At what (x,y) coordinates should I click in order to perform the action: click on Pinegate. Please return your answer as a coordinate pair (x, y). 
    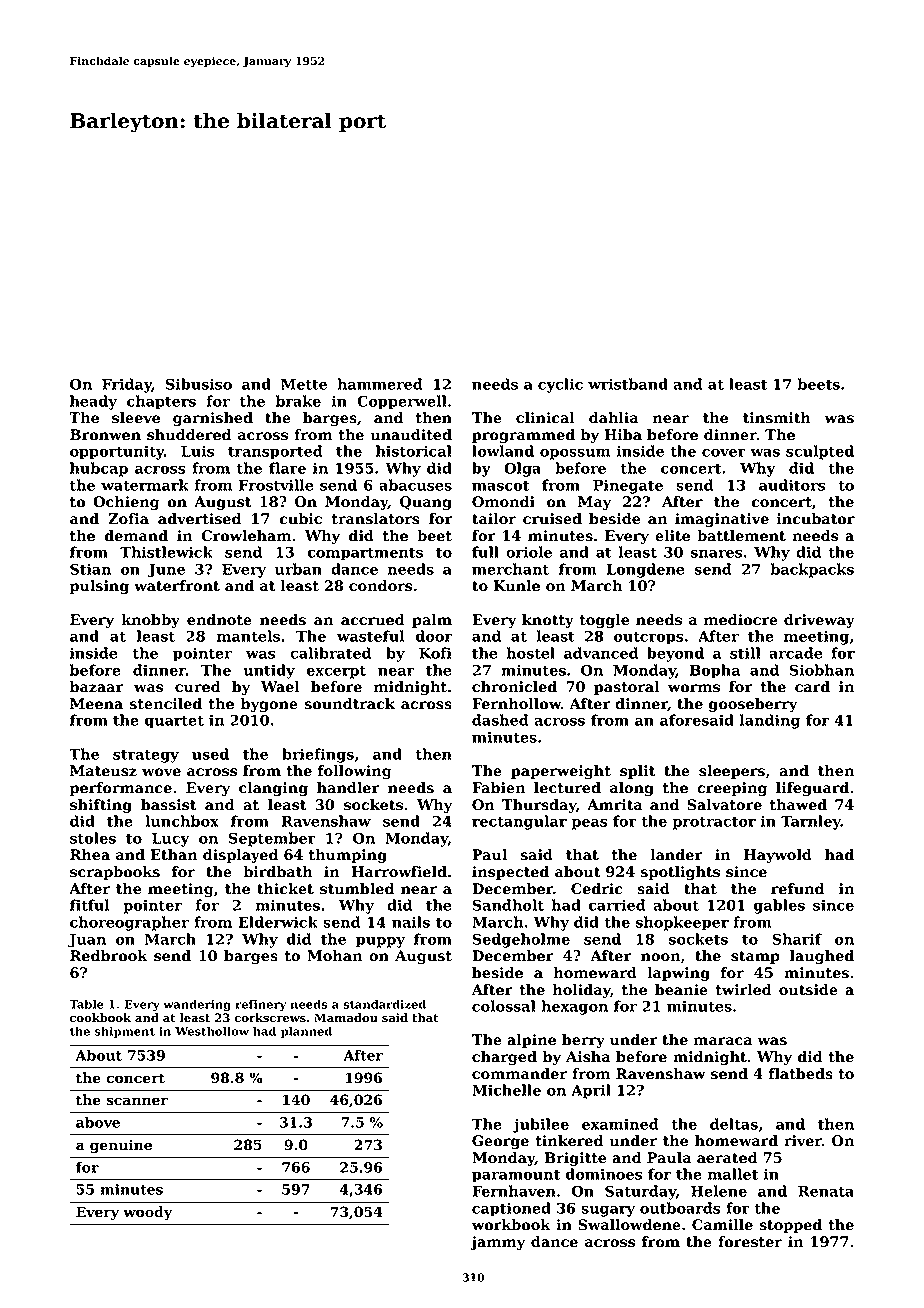
    Looking at the image, I should click on (628, 487).
